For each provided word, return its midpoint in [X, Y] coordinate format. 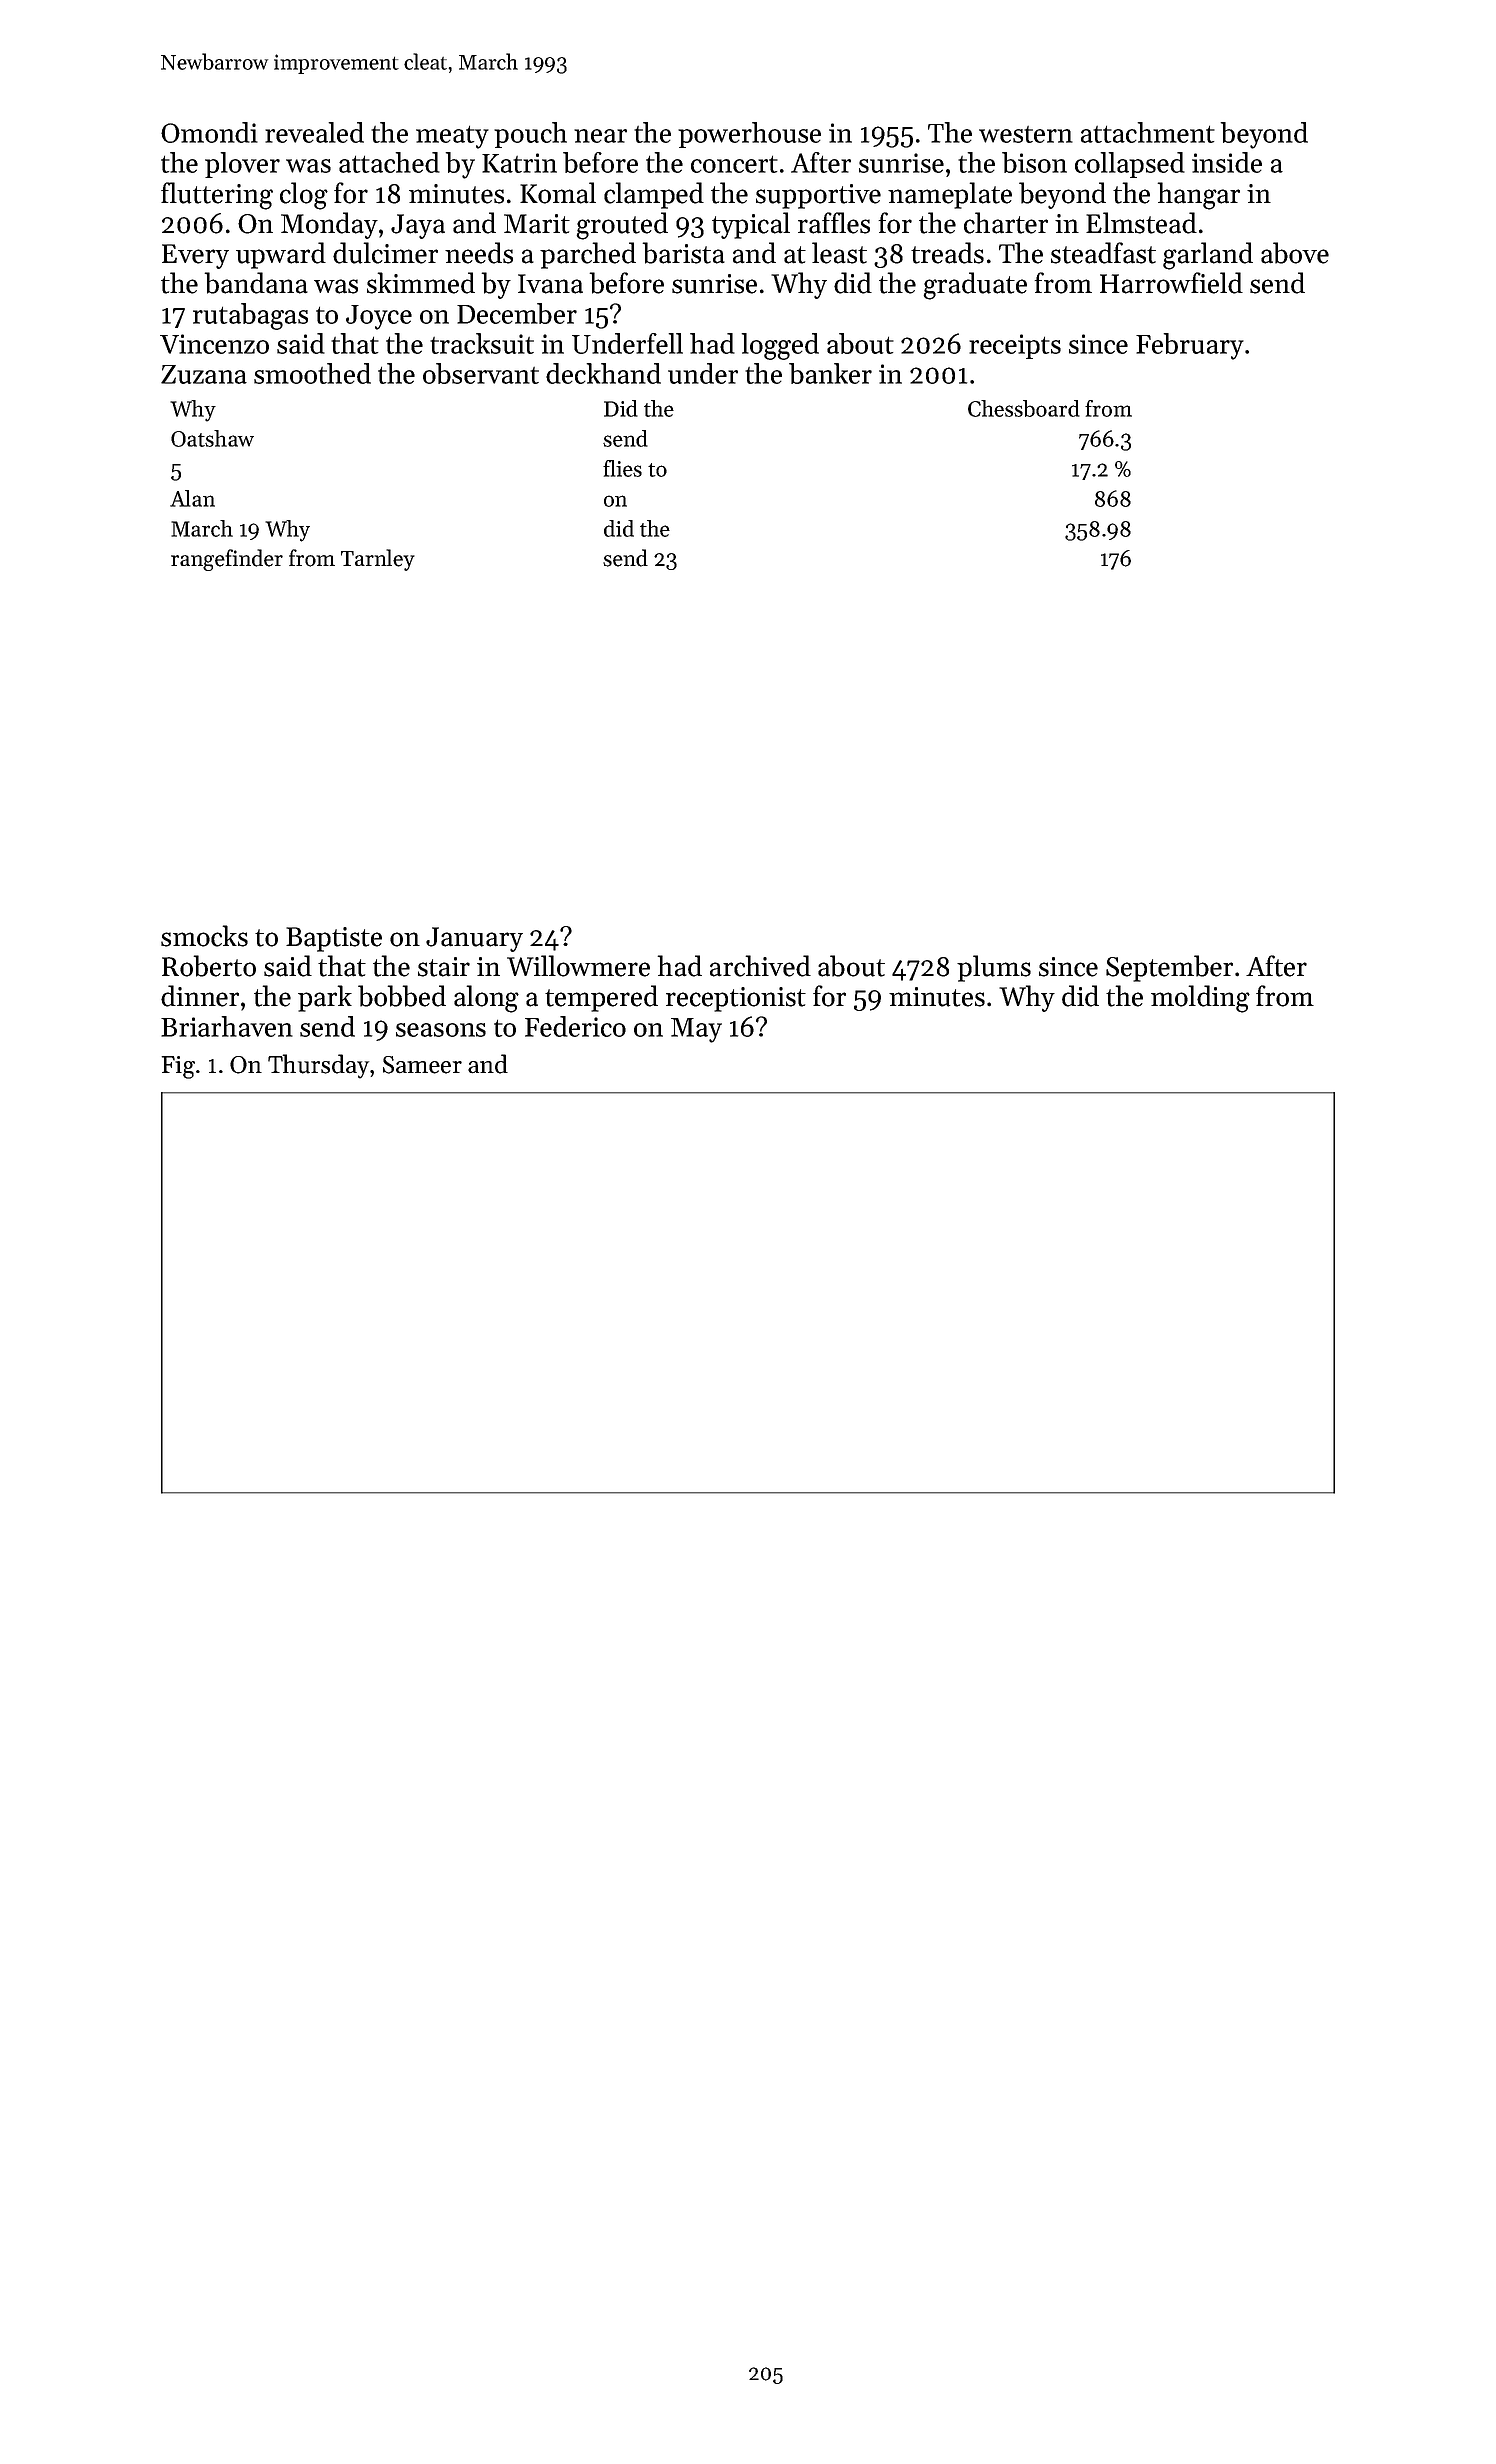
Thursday [318, 1066]
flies [622, 468]
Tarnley [378, 560]
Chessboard [1024, 408]
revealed [314, 132]
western [1026, 134]
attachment [1148, 132]
